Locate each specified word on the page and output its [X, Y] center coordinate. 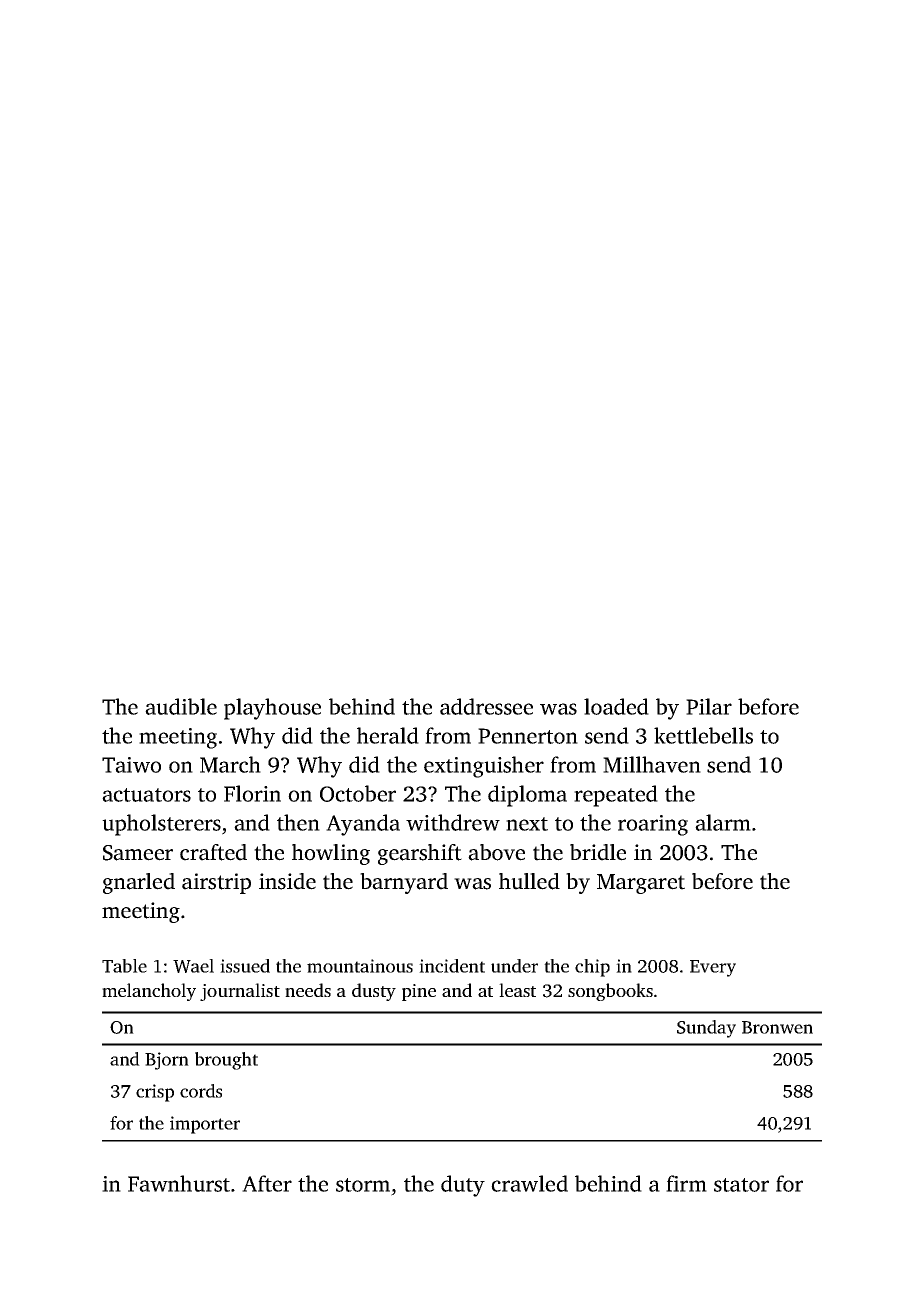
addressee [486, 706]
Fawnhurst [179, 1183]
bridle [598, 852]
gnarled [139, 883]
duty [463, 1186]
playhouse [272, 709]
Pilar [709, 706]
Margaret [641, 884]
